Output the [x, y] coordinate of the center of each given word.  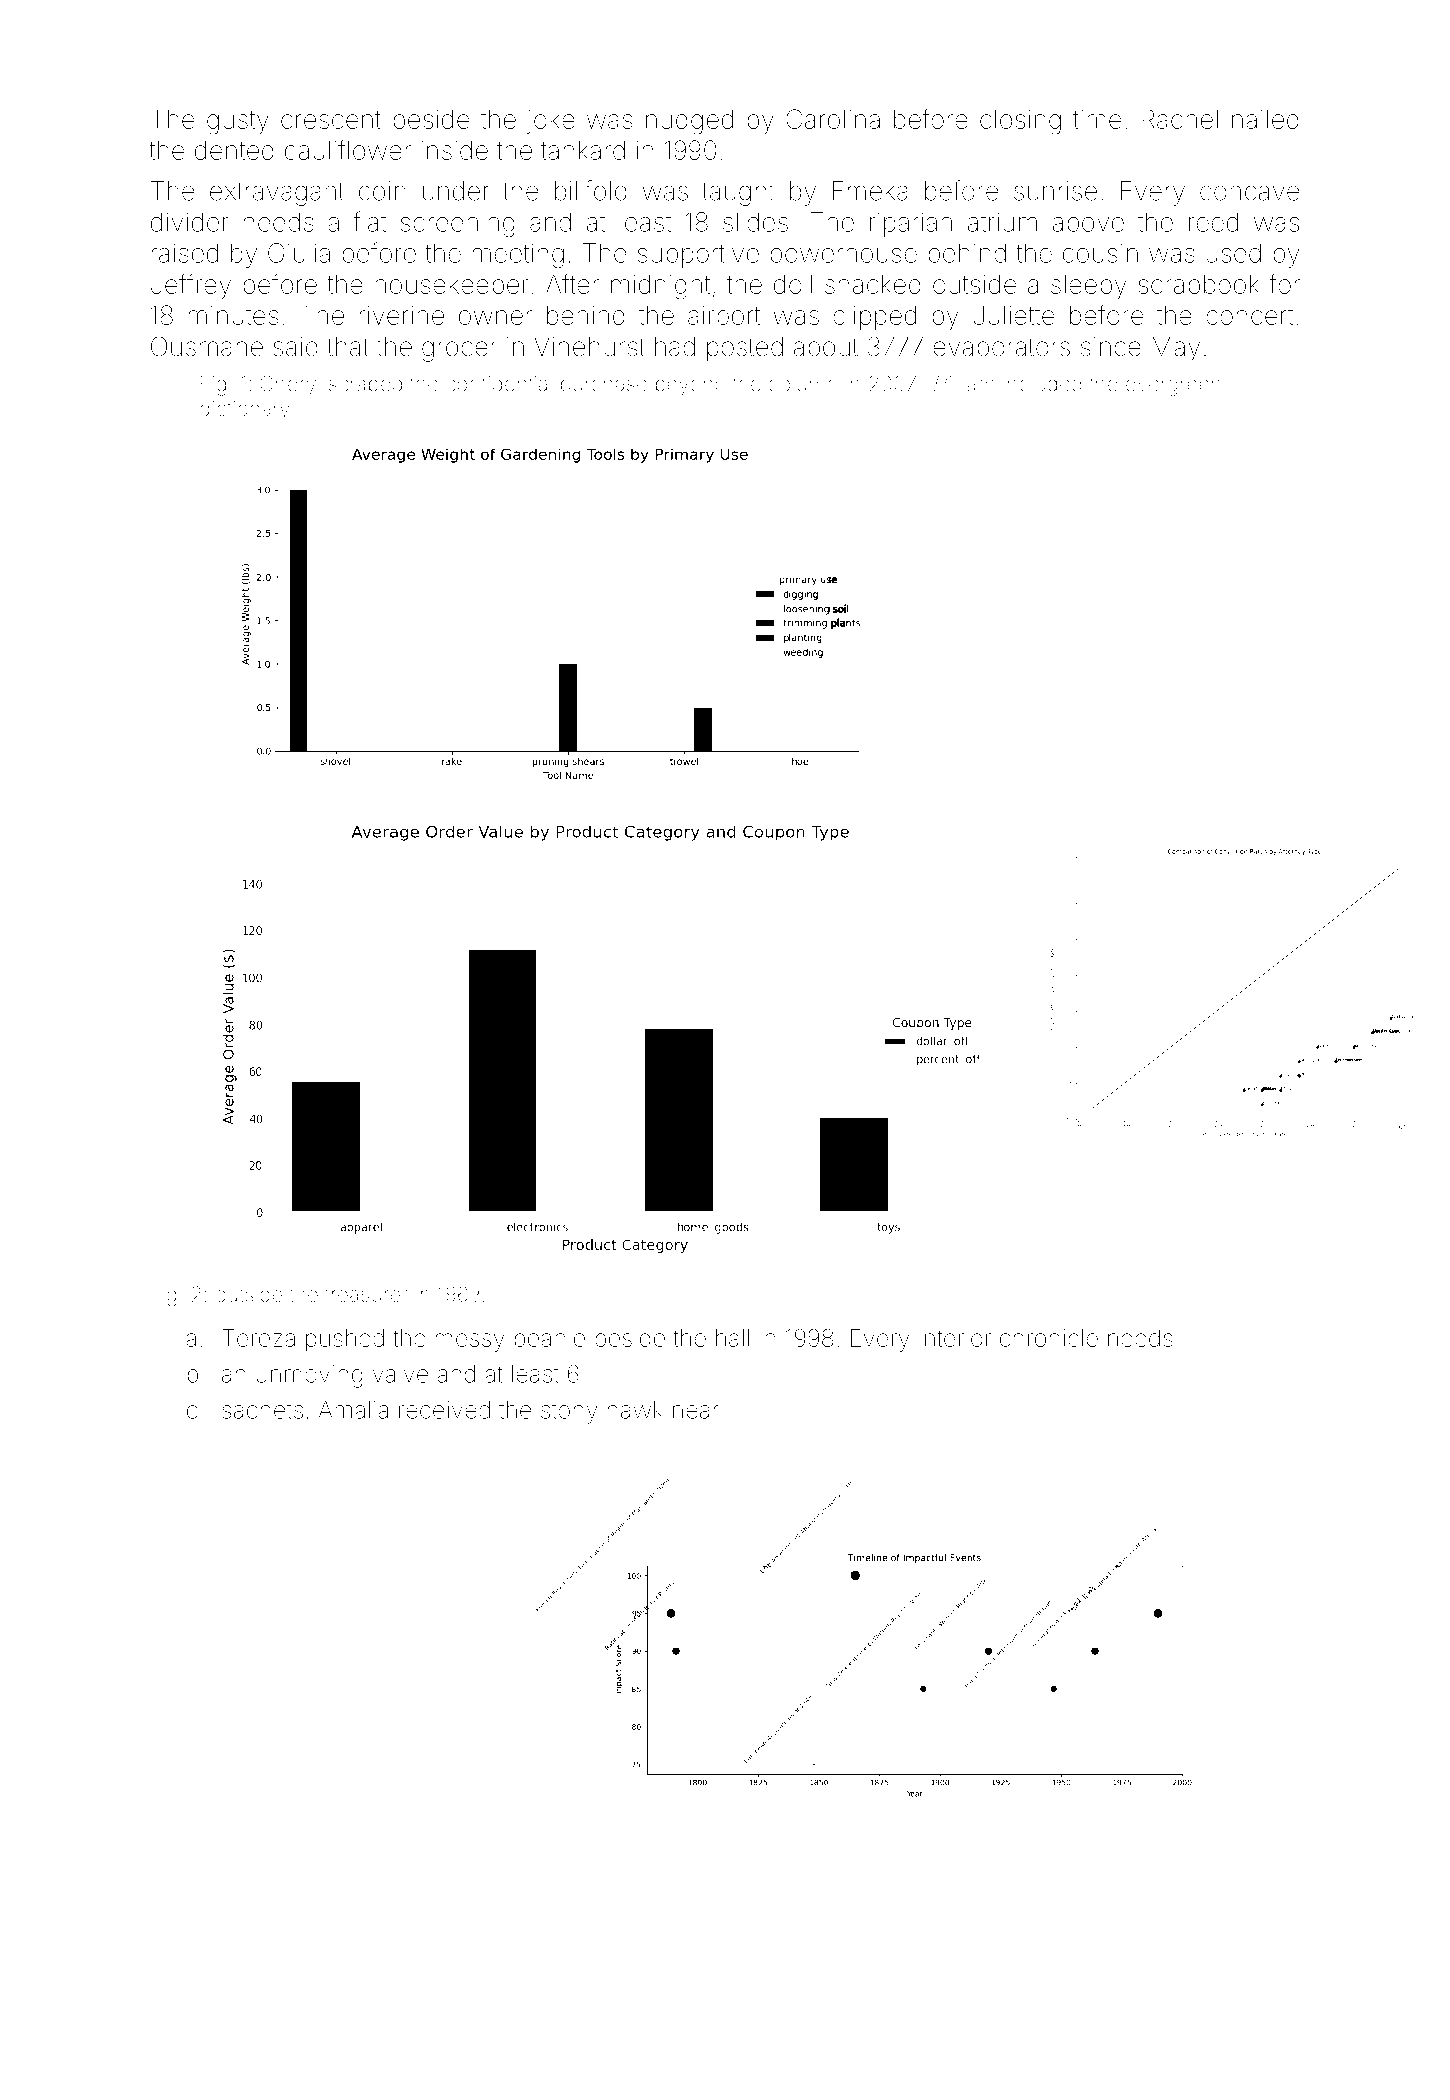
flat [369, 221]
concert [1249, 316]
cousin [1100, 253]
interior [955, 1338]
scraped [365, 386]
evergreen [1173, 387]
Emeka [870, 191]
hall [732, 1338]
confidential [499, 383]
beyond [690, 386]
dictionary [244, 411]
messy [470, 1342]
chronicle [1049, 1338]
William [961, 384]
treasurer [366, 1295]
